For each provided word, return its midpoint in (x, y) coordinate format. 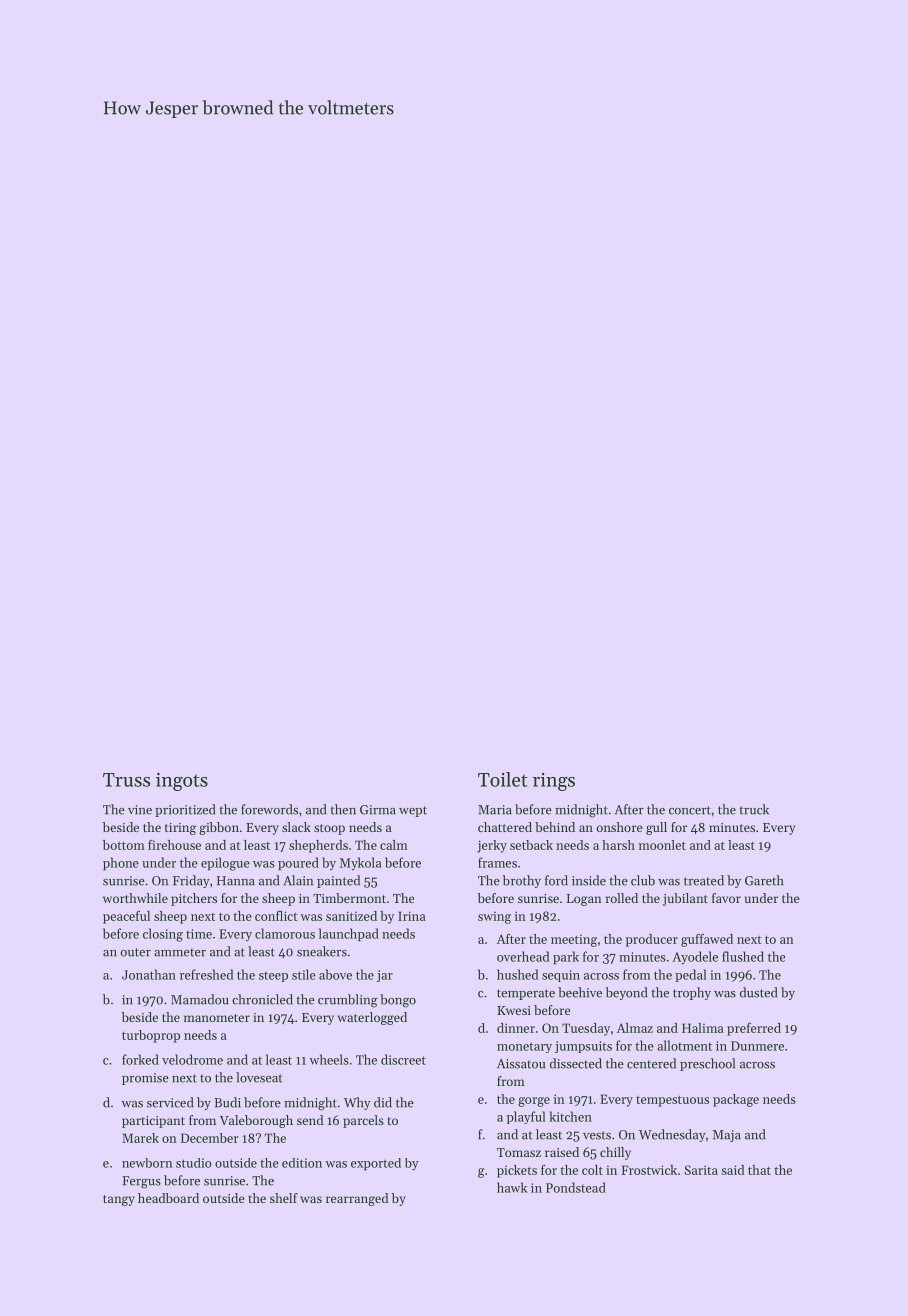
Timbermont (349, 898)
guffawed (707, 940)
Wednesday (672, 1135)
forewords (269, 809)
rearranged (357, 1199)
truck (754, 809)
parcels (363, 1121)
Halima (703, 1028)
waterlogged (372, 1018)
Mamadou (200, 999)
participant (153, 1122)
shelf (284, 1198)
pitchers (194, 899)
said (732, 1170)
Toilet (503, 779)
